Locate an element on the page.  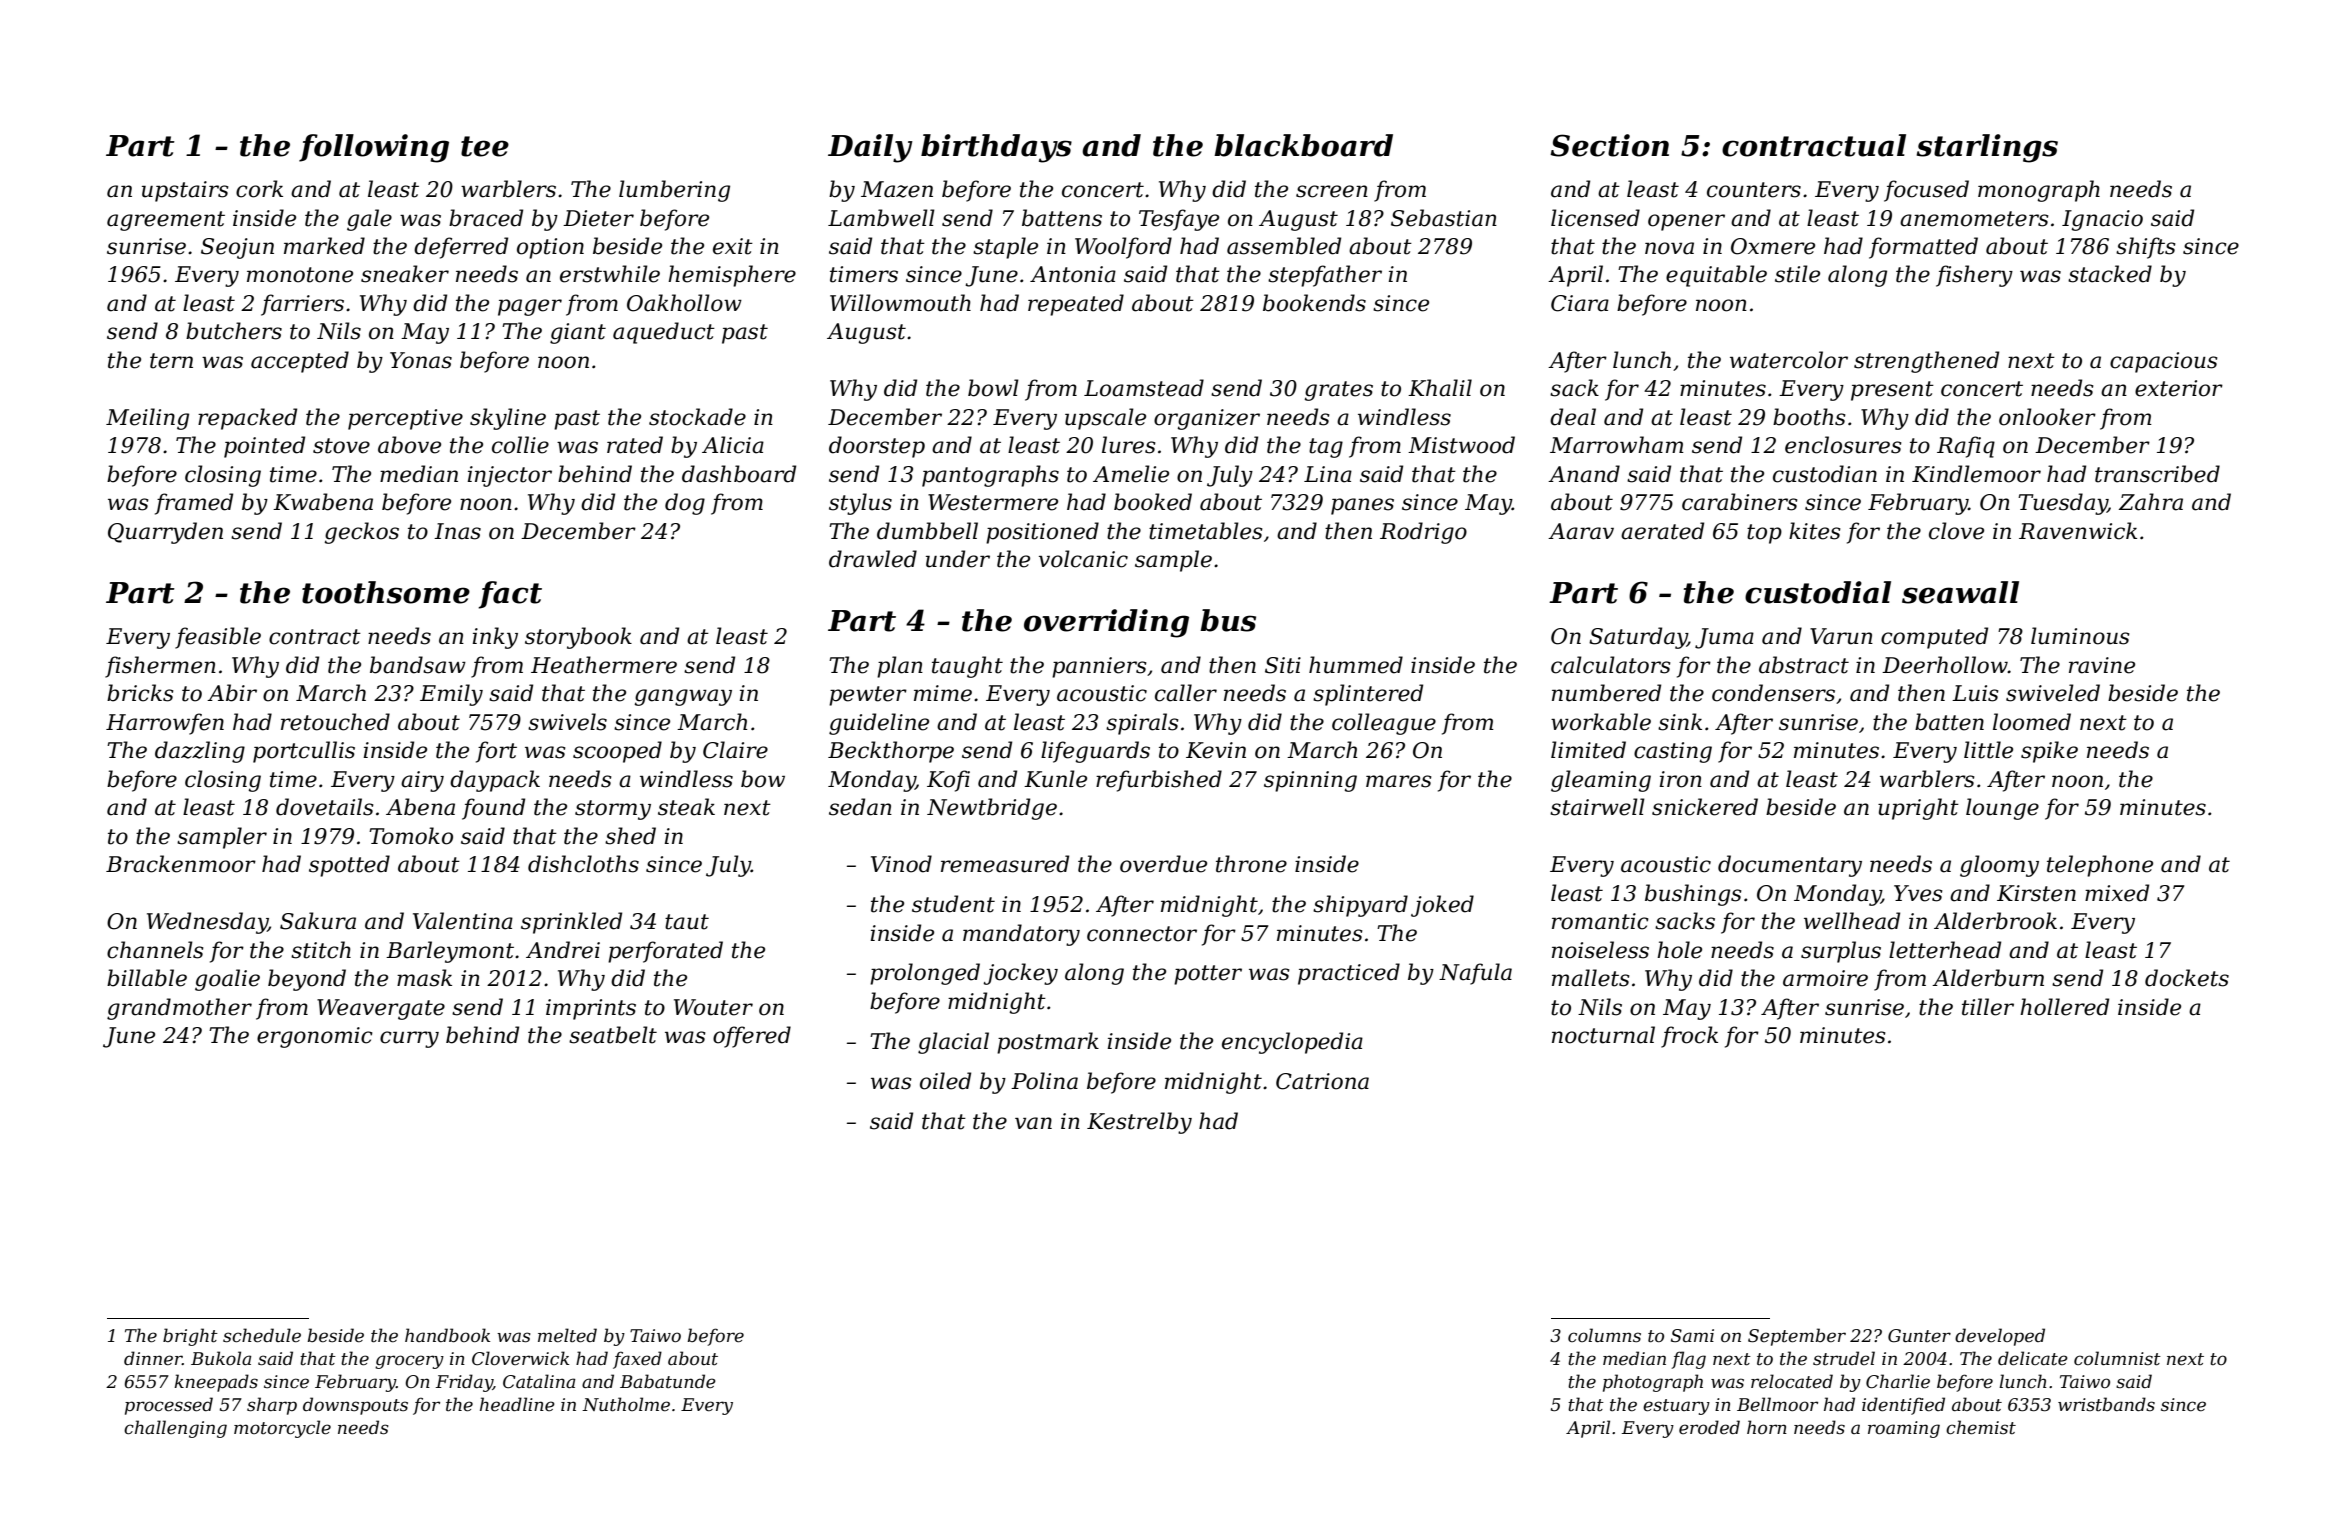
columnist is located at coordinates (2117, 1358).
